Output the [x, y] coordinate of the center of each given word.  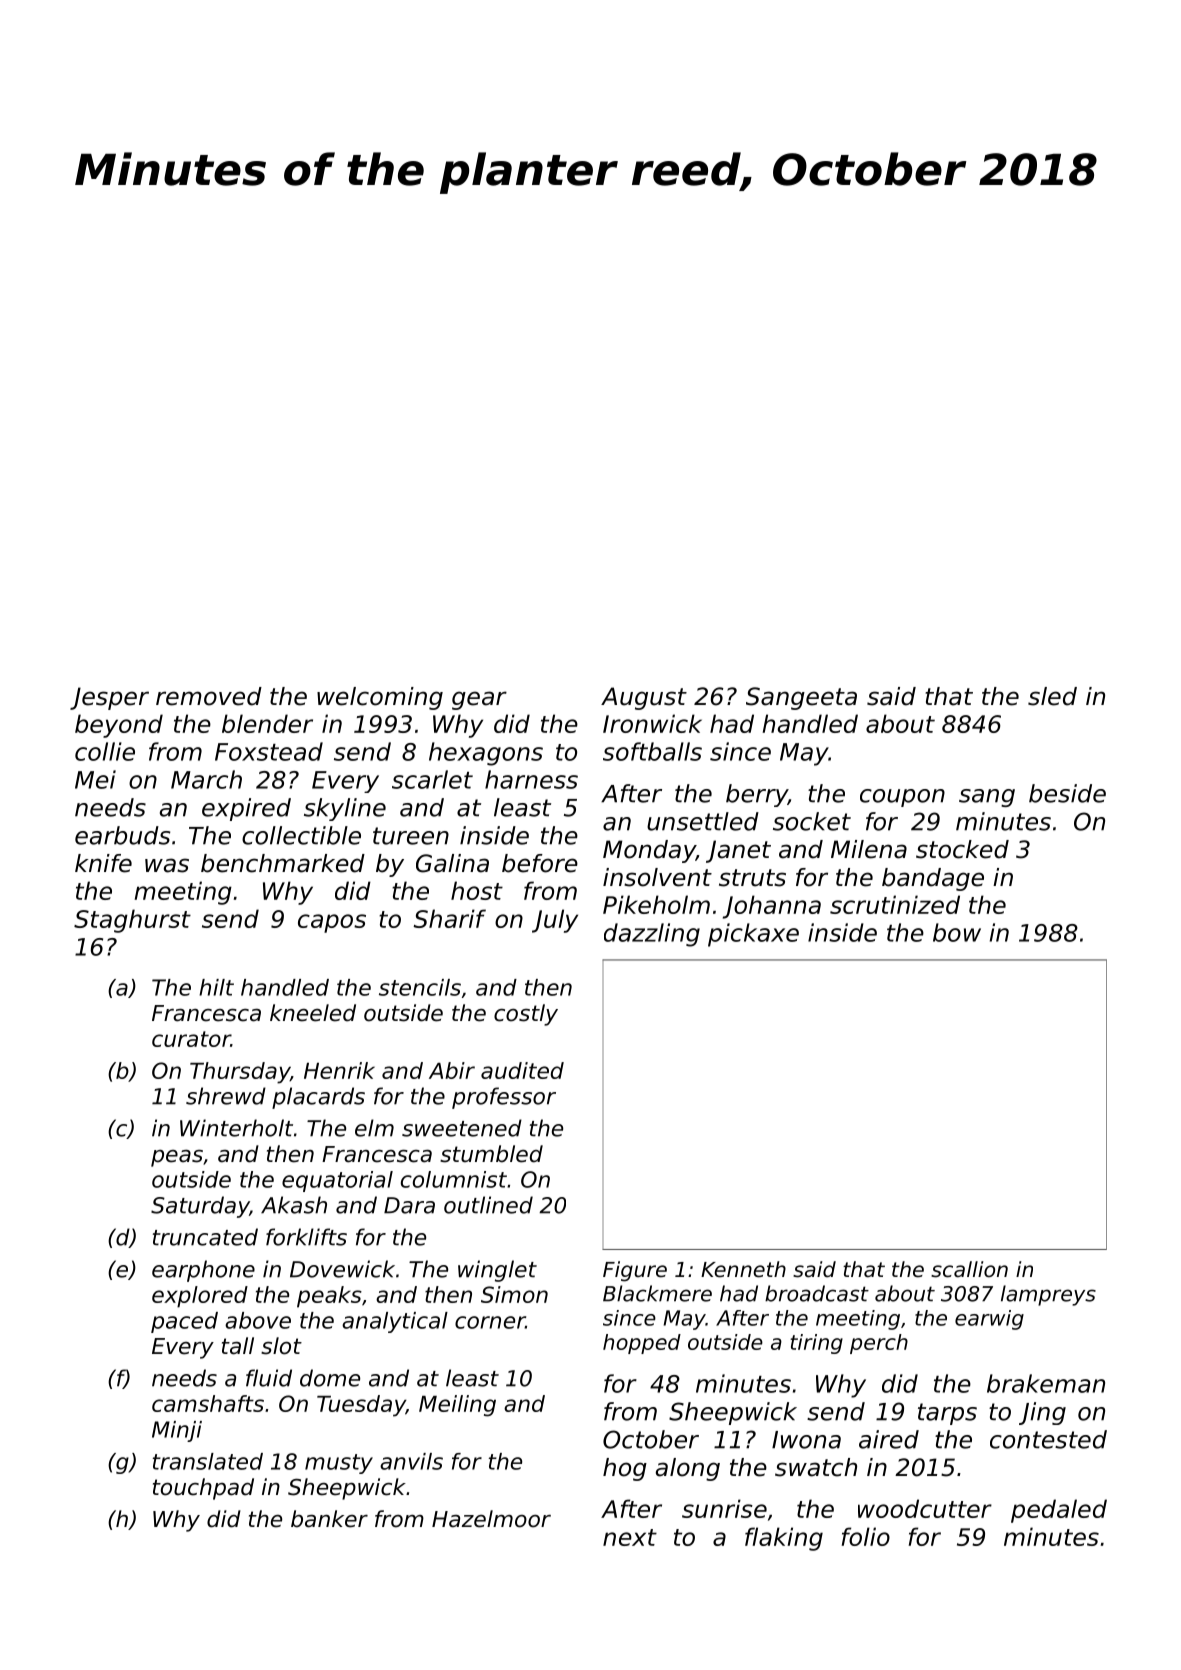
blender [267, 723]
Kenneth [743, 1269]
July [555, 921]
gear [479, 700]
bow [957, 932]
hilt [216, 987]
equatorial [337, 1181]
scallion [969, 1269]
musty [339, 1464]
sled [1052, 696]
